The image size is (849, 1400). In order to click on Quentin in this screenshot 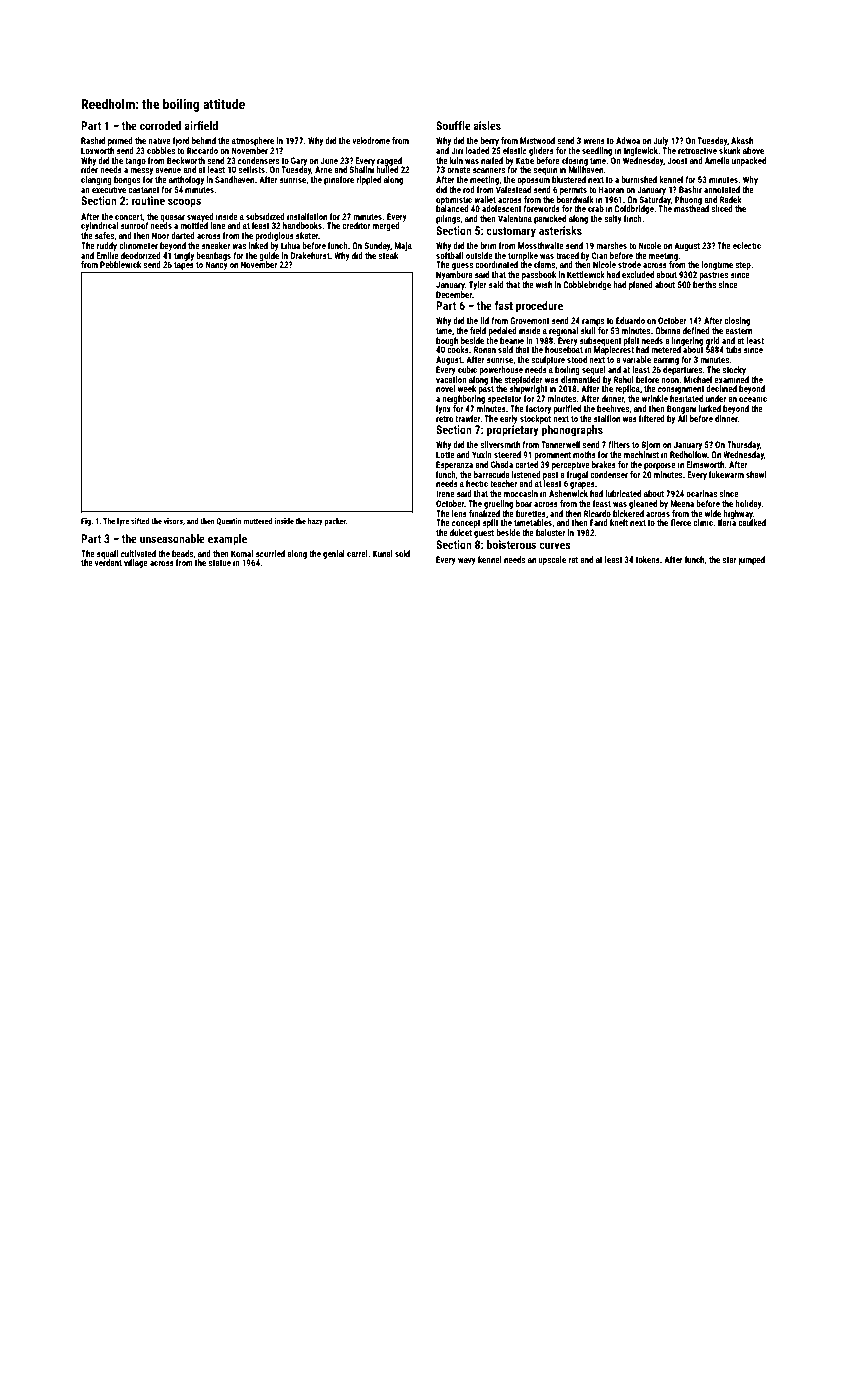, I will do `click(229, 521)`.
